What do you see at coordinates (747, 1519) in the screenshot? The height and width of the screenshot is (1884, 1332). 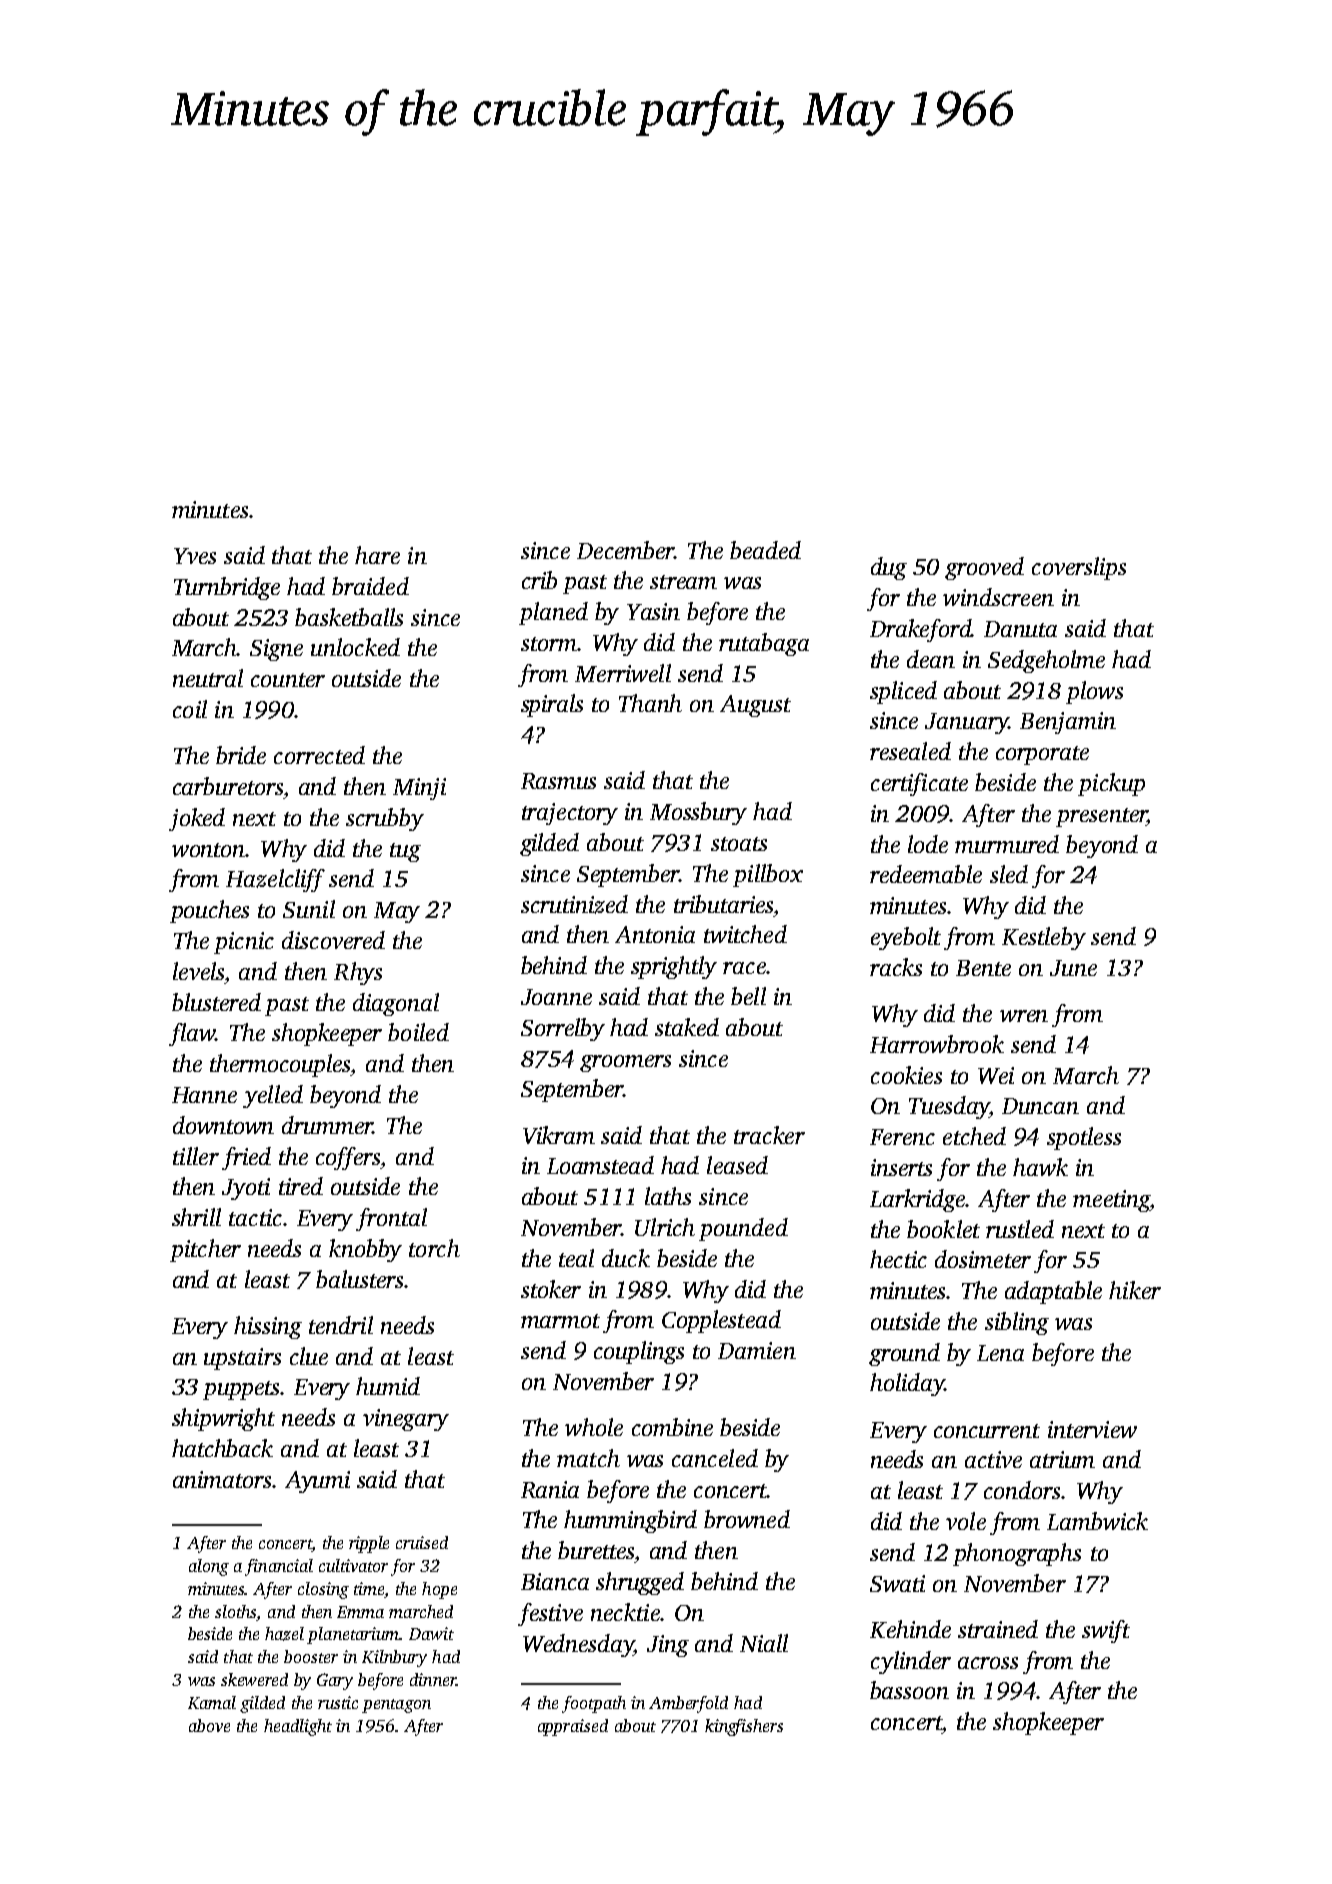 I see `browned` at bounding box center [747, 1519].
